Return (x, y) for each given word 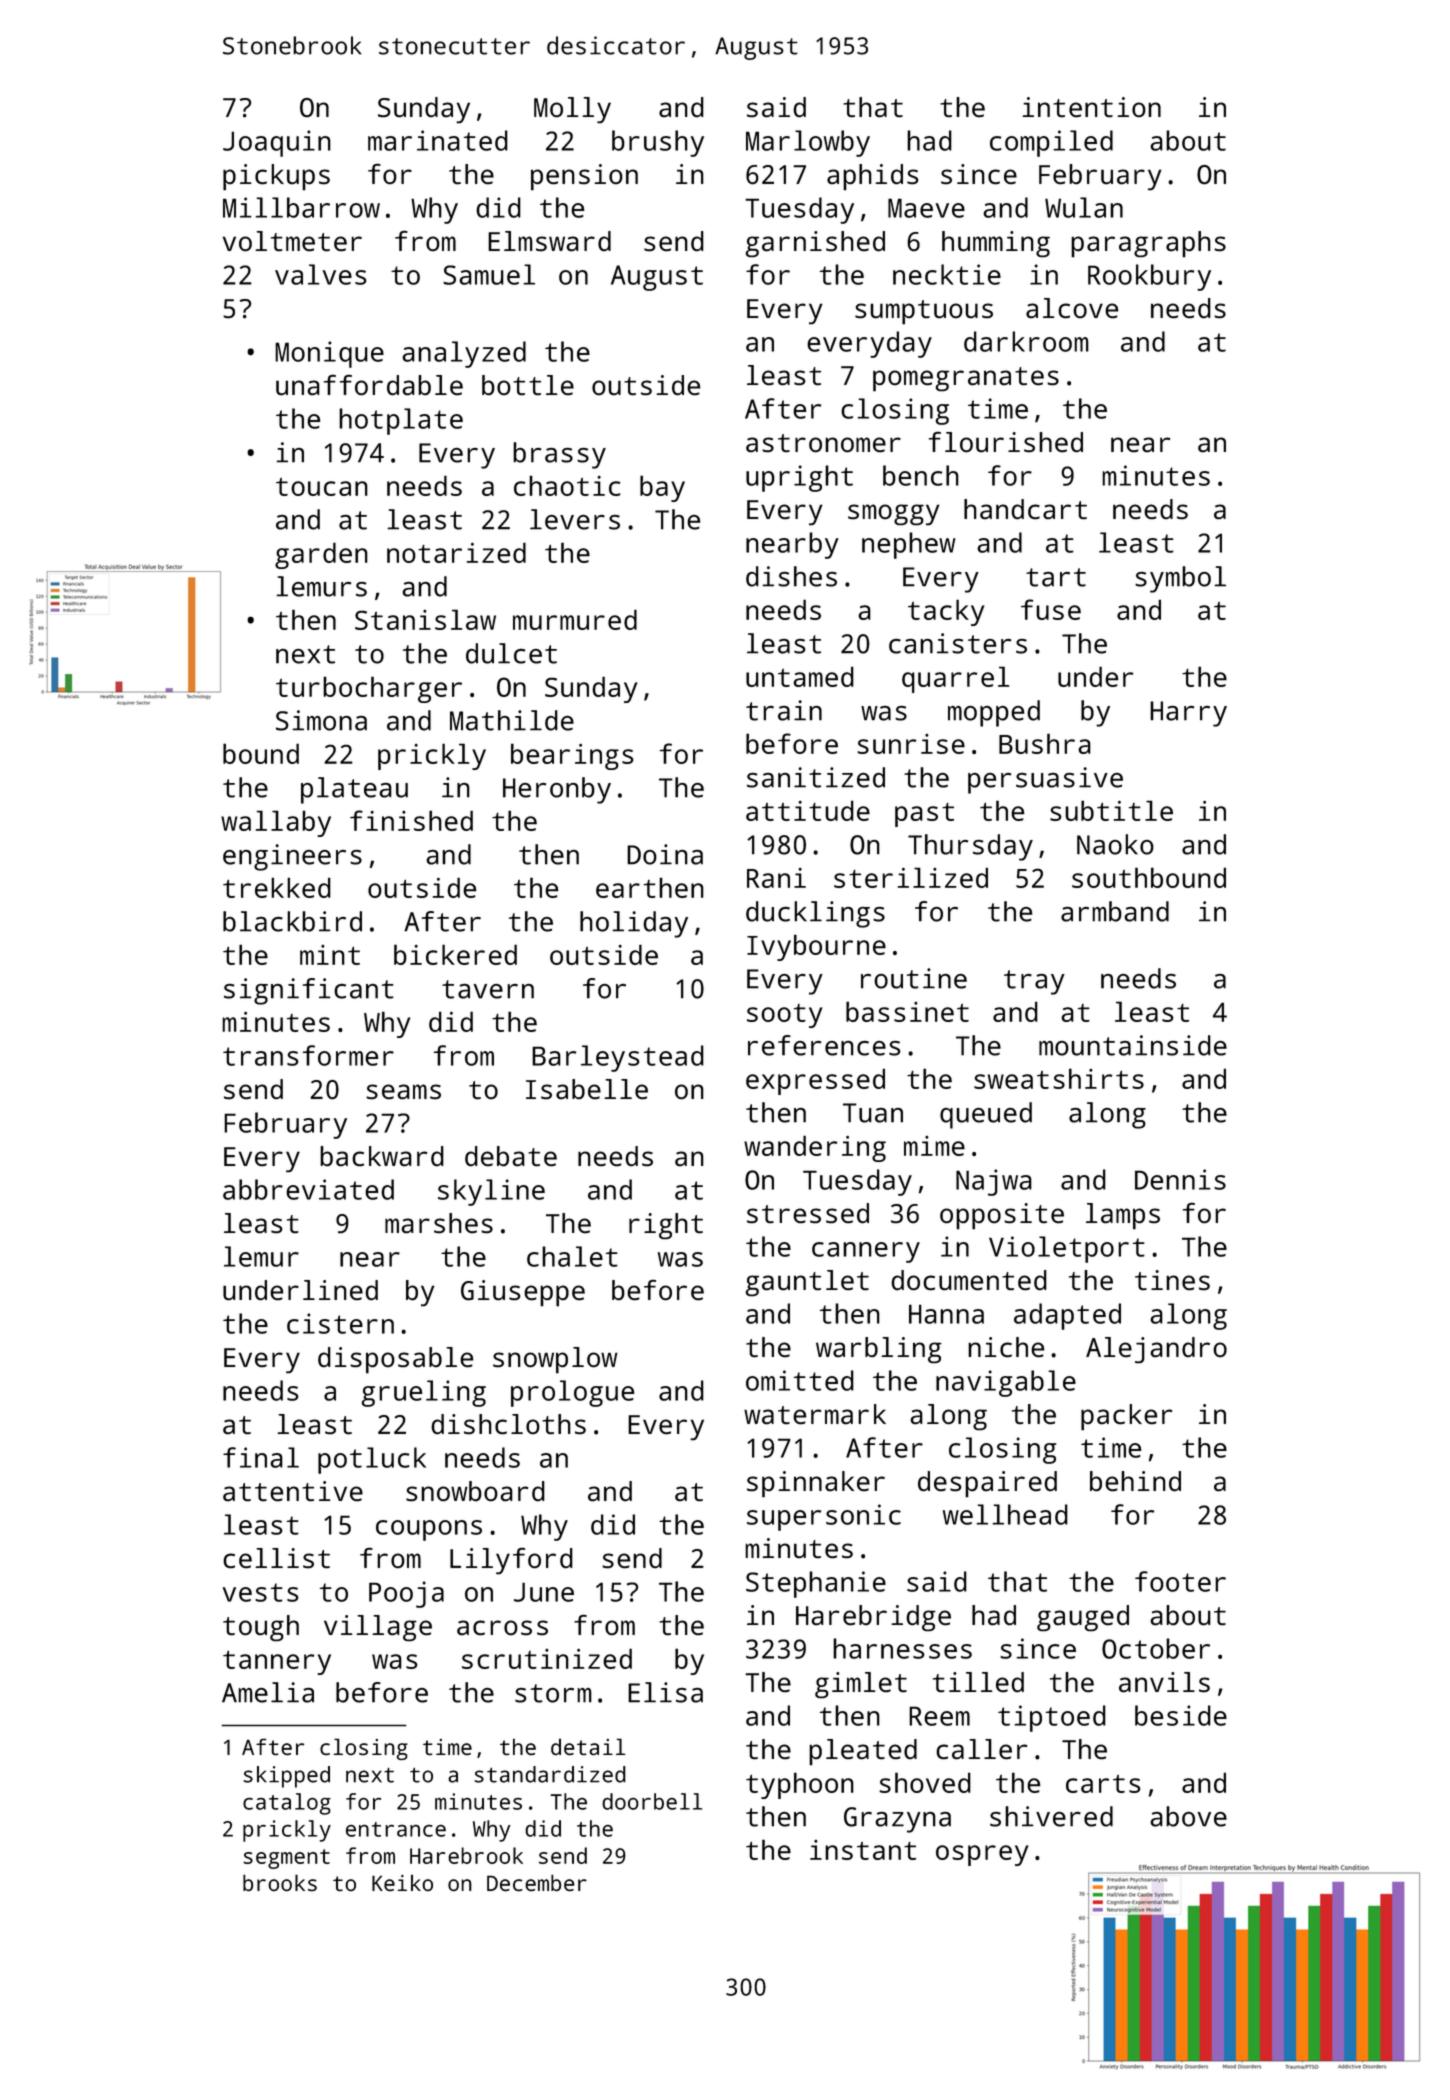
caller (981, 1749)
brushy (658, 143)
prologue (572, 1393)
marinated (438, 140)
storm (553, 1693)
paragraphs (1148, 244)
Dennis (1180, 1179)
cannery (866, 1252)
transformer (308, 1055)
